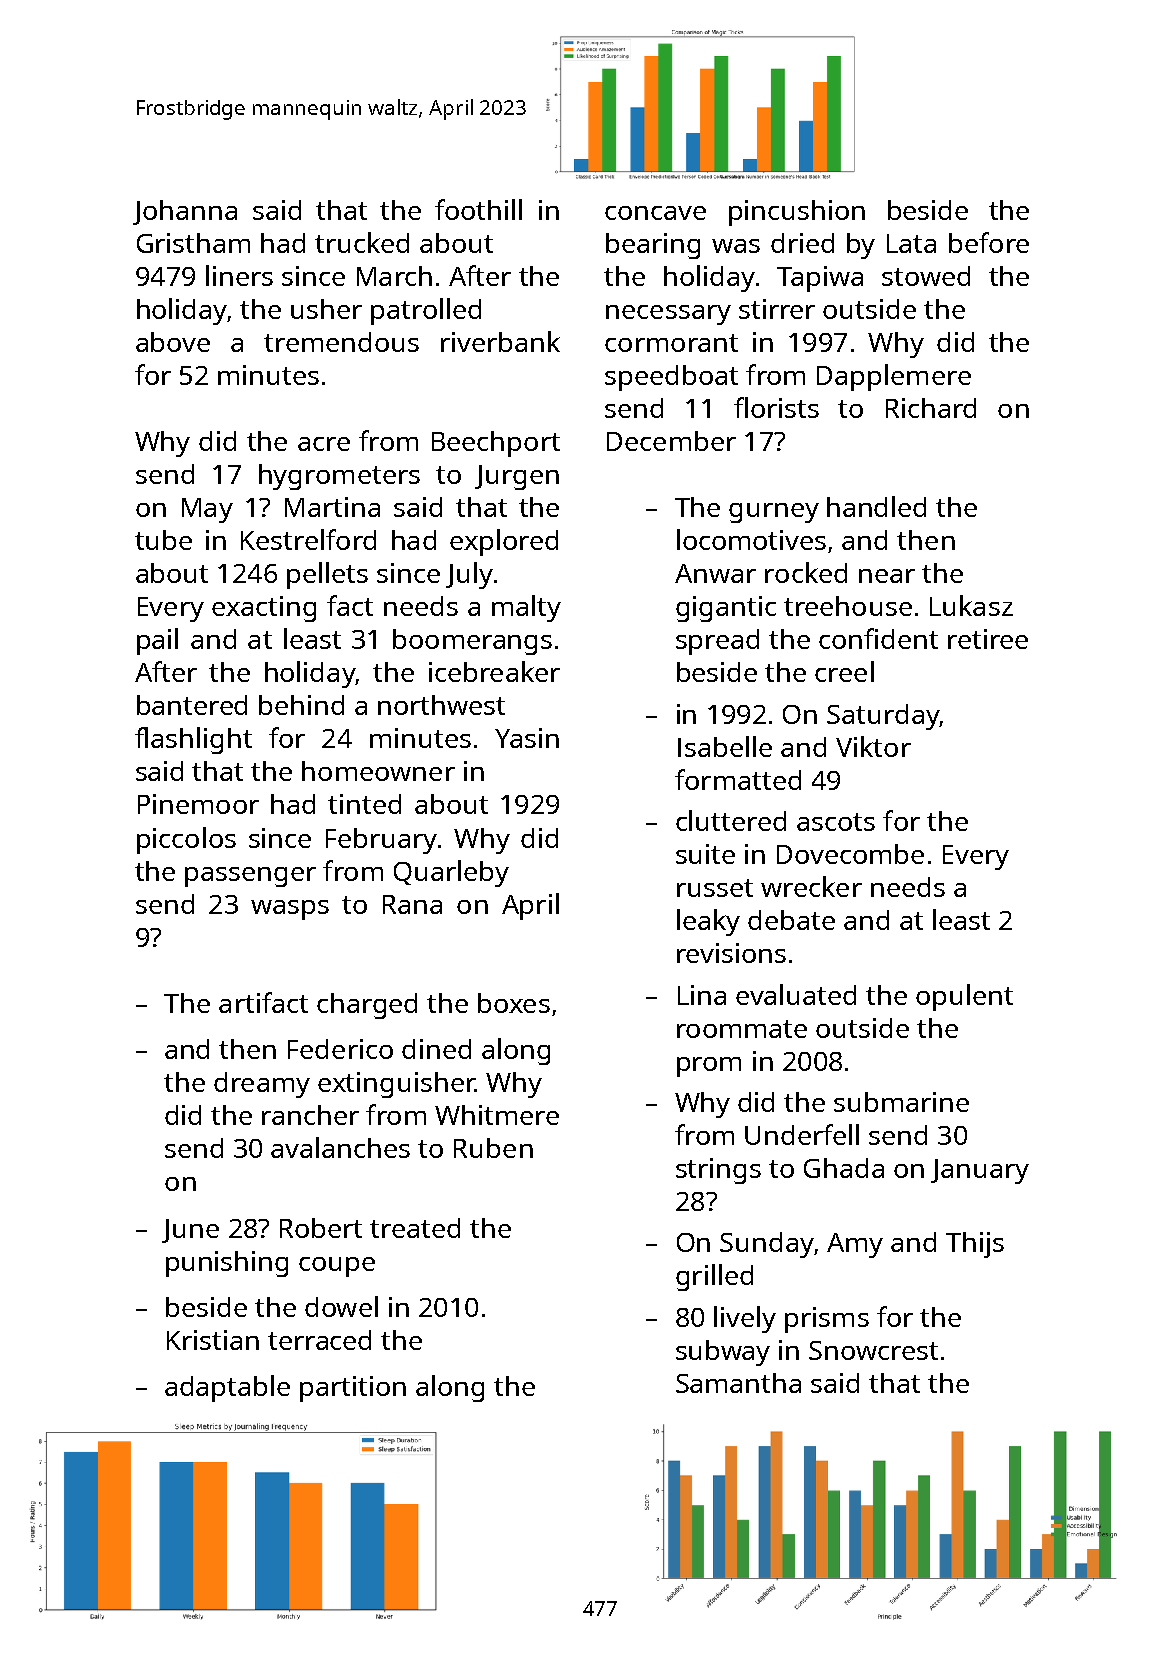 This screenshot has width=1165, height=1654. What do you see at coordinates (436, 1049) in the screenshot?
I see `dined` at bounding box center [436, 1049].
